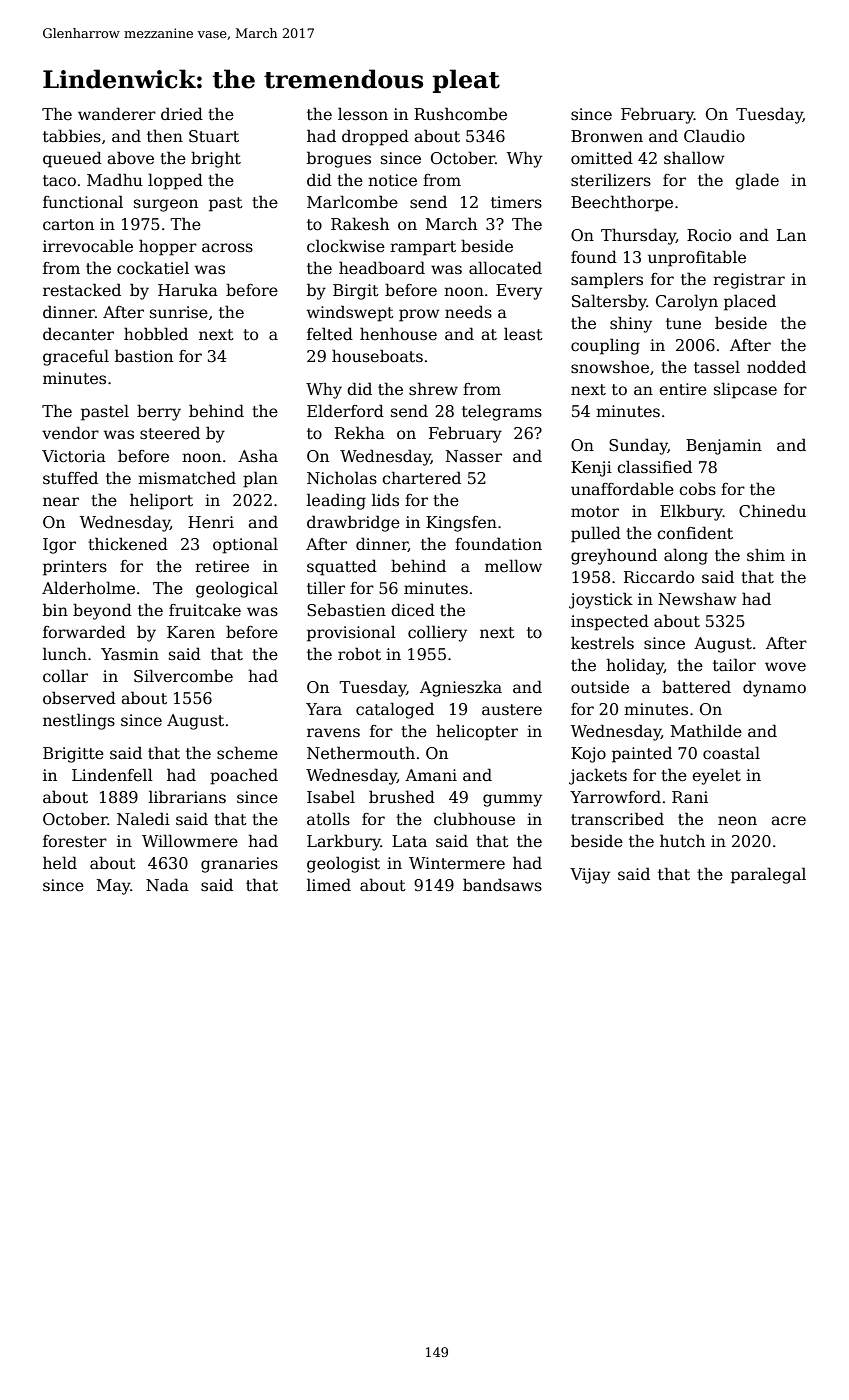  I want to click on tailor, so click(734, 665).
